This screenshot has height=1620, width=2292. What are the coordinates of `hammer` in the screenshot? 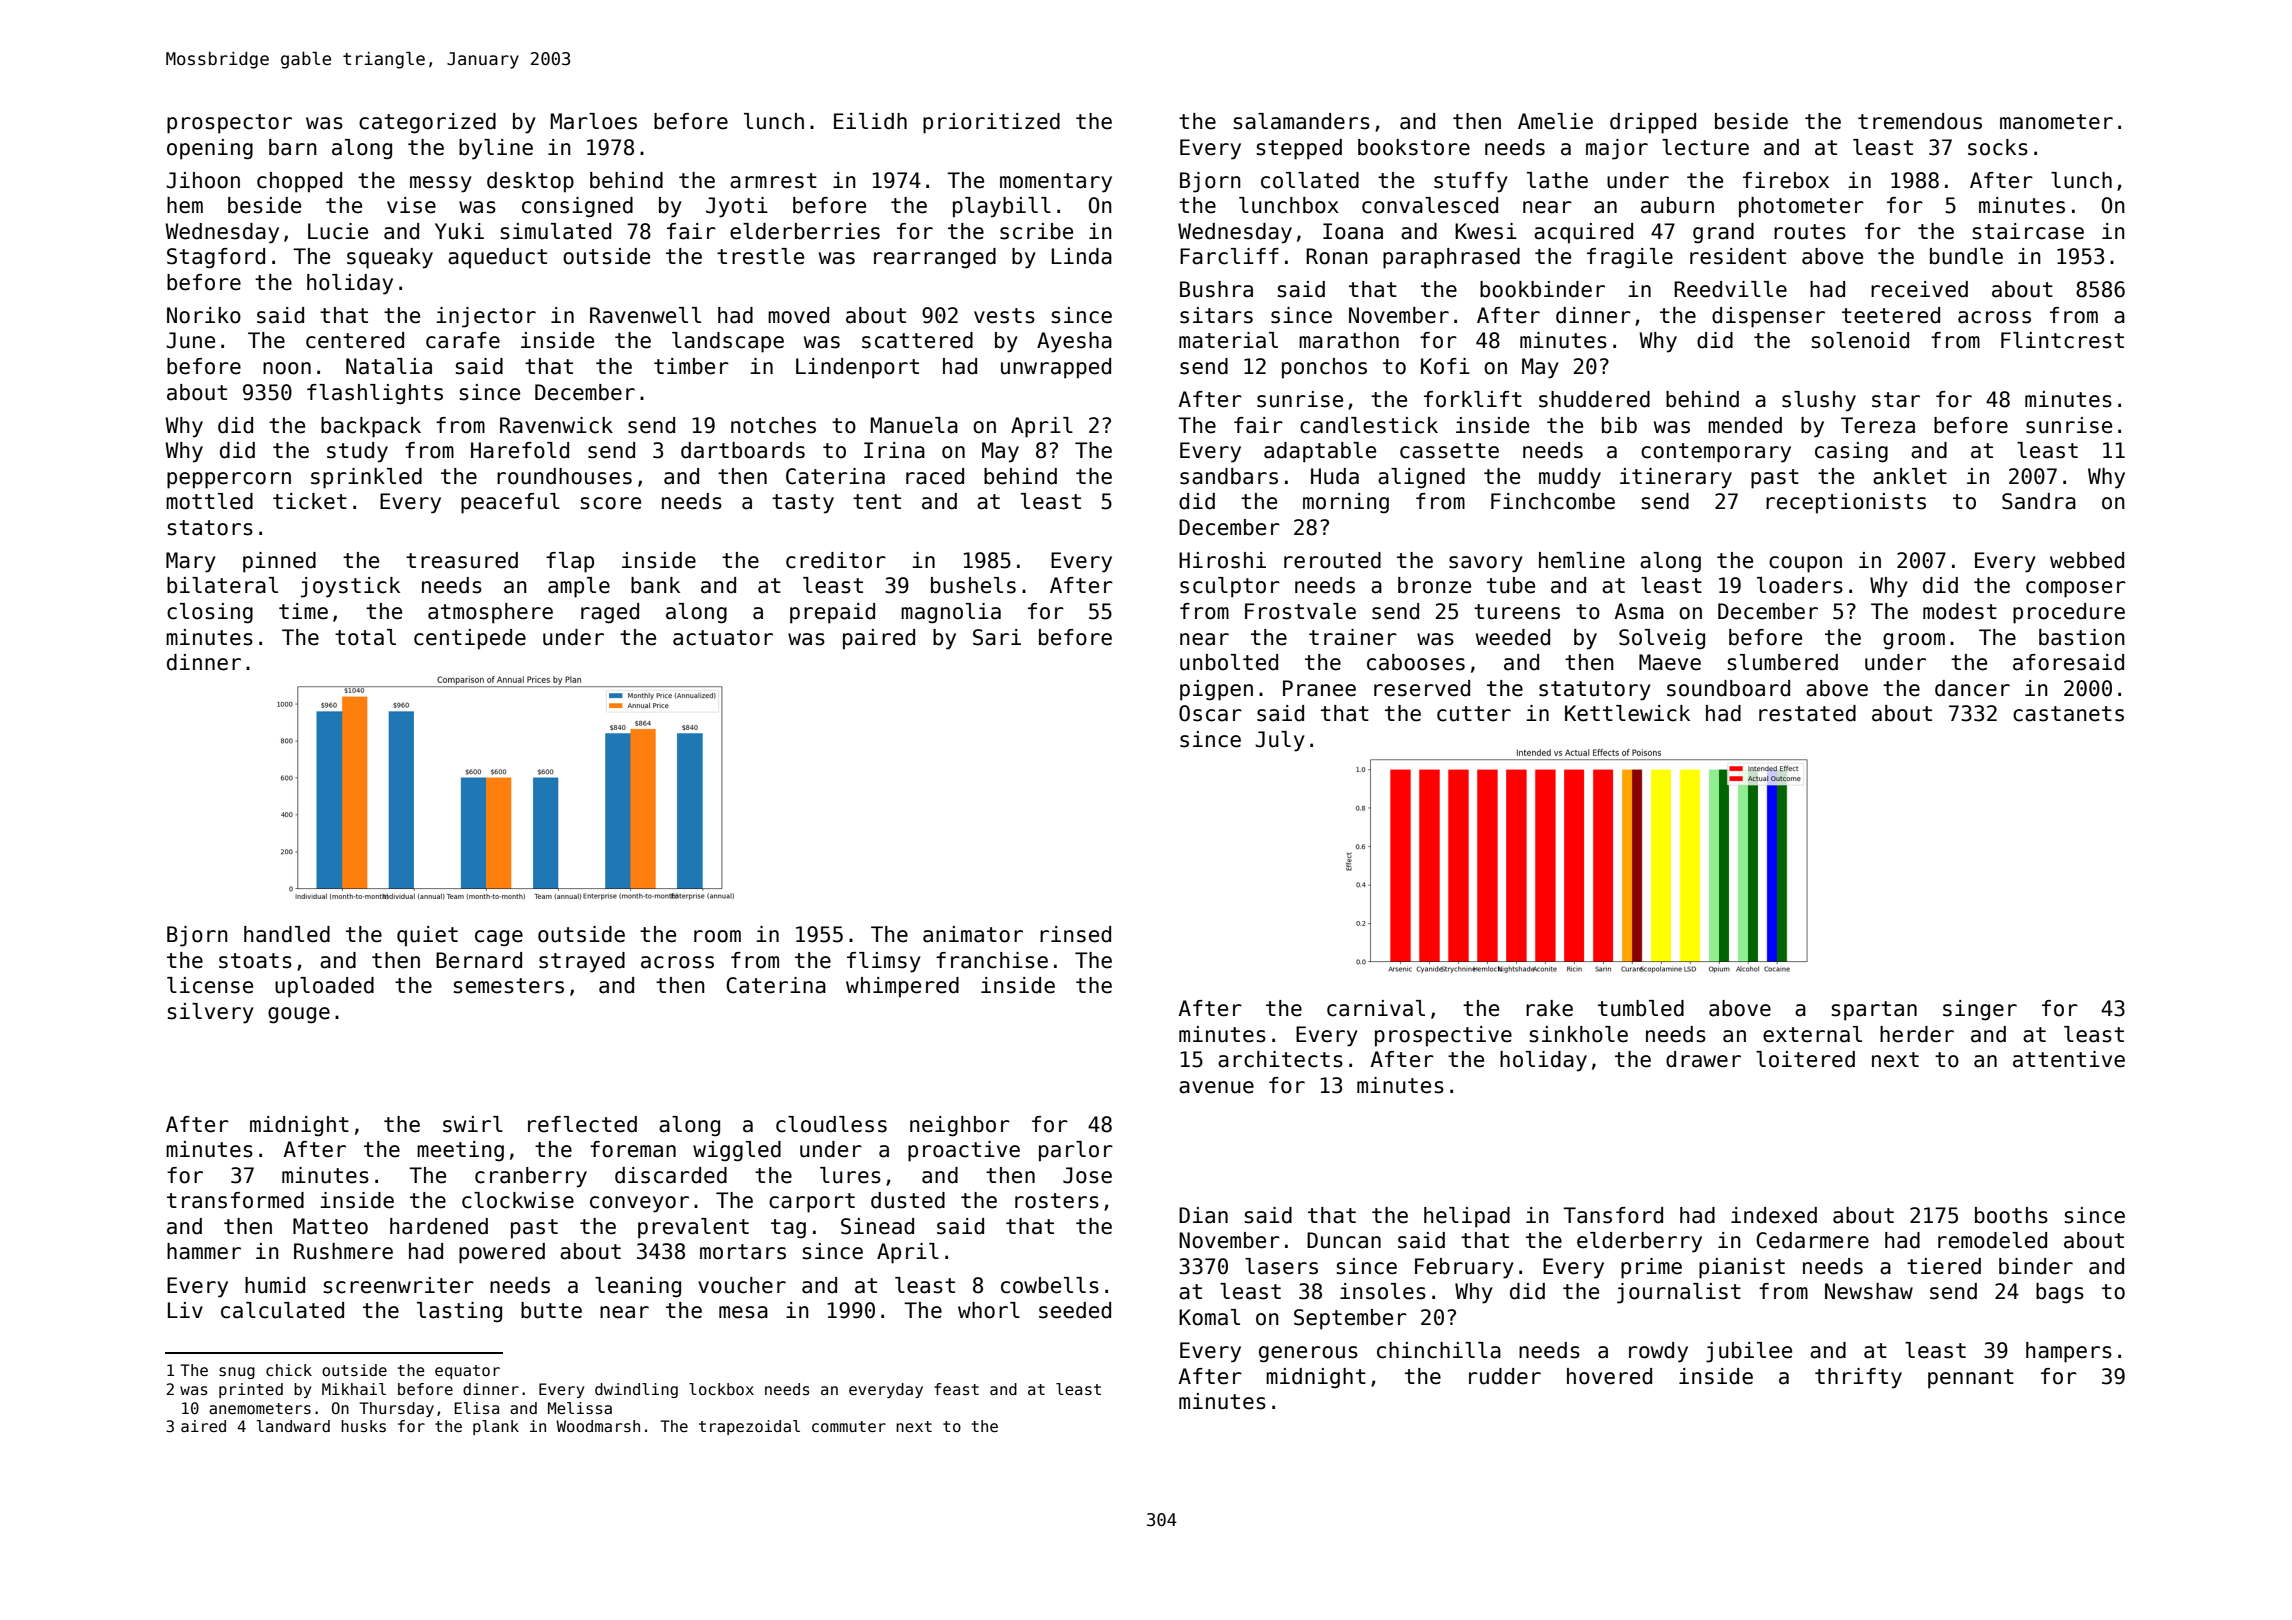 It's located at (204, 1251).
